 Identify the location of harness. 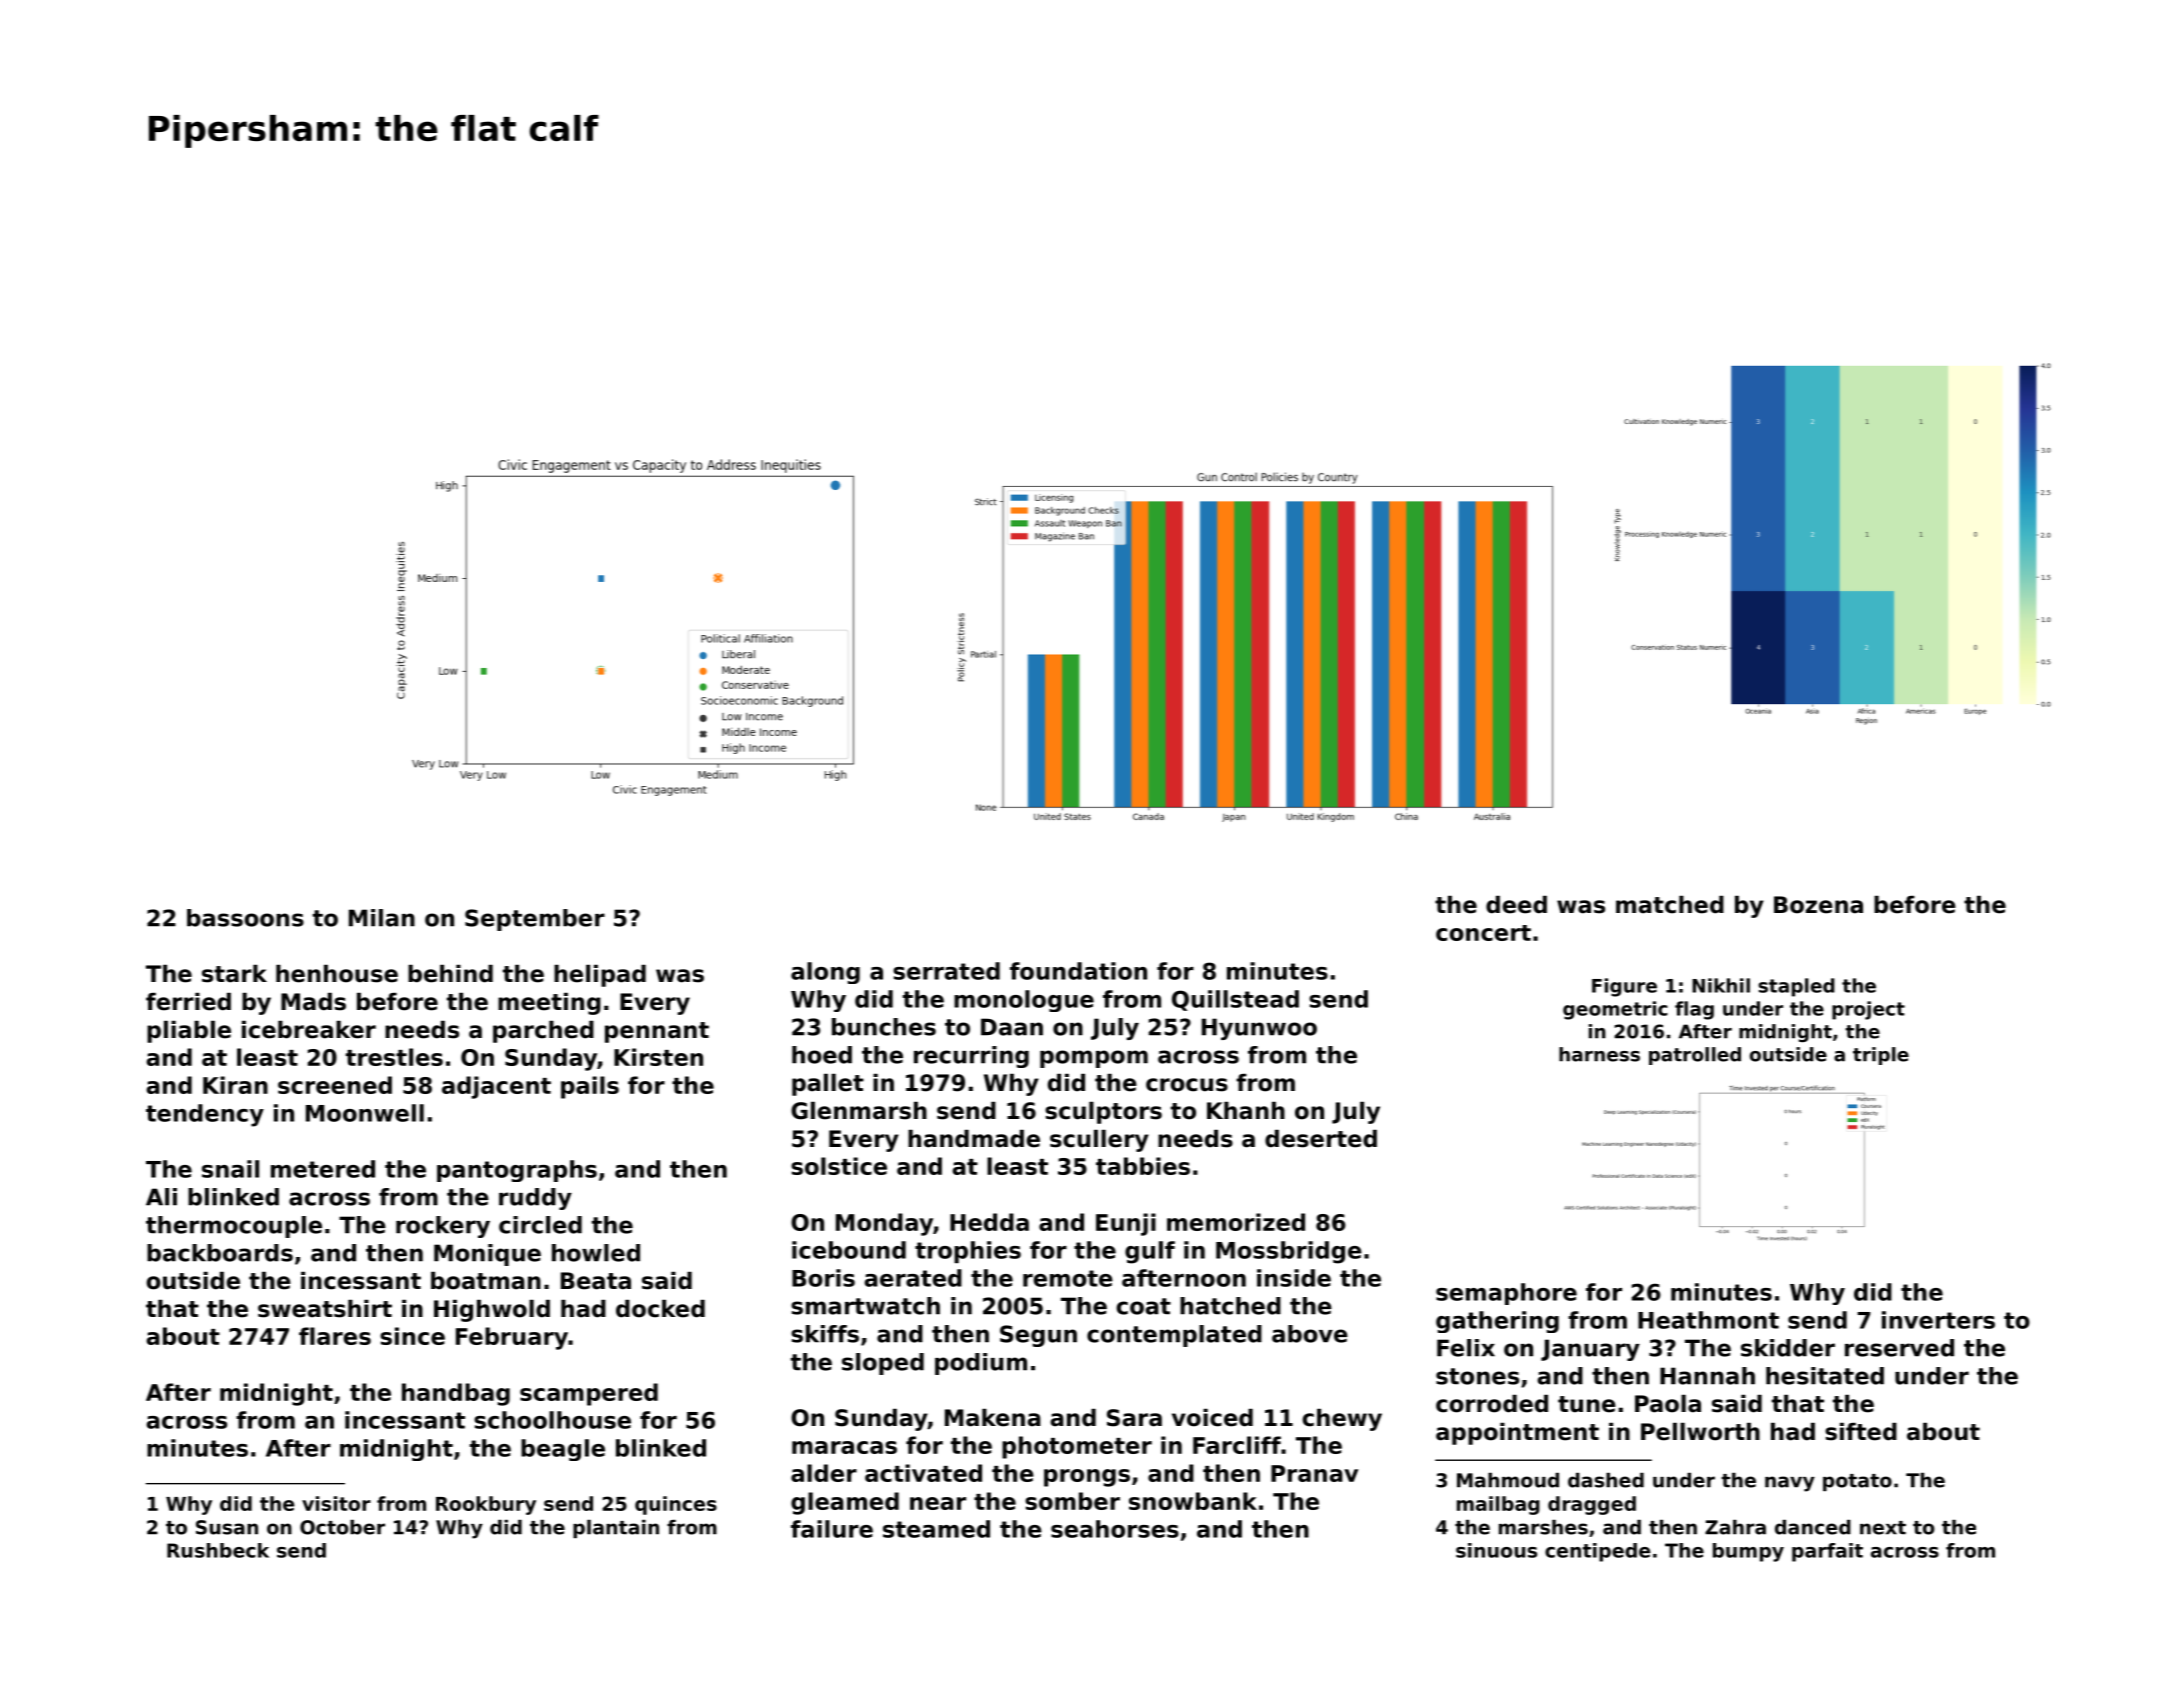
(1599, 1054).
